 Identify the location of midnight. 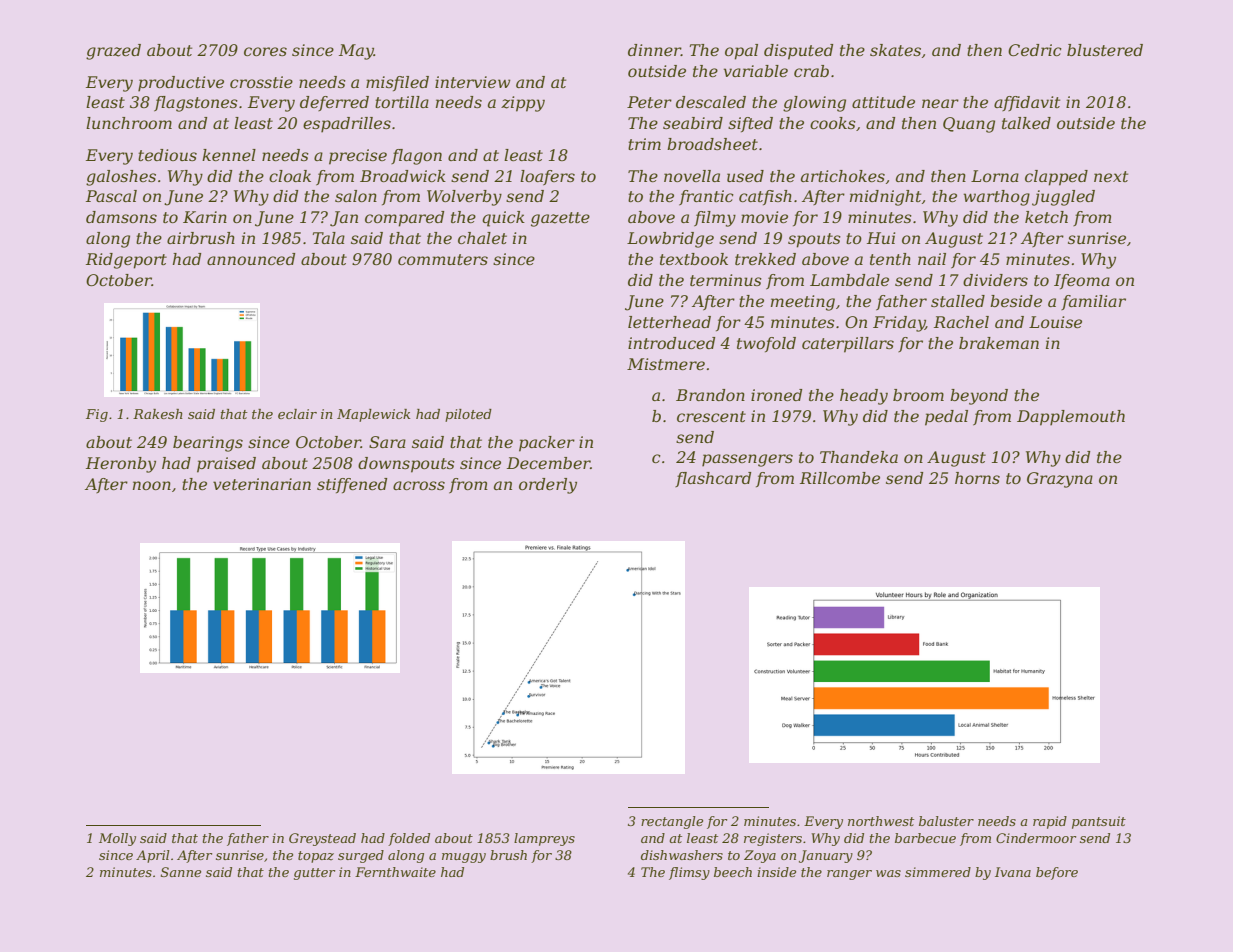
(885, 198).
